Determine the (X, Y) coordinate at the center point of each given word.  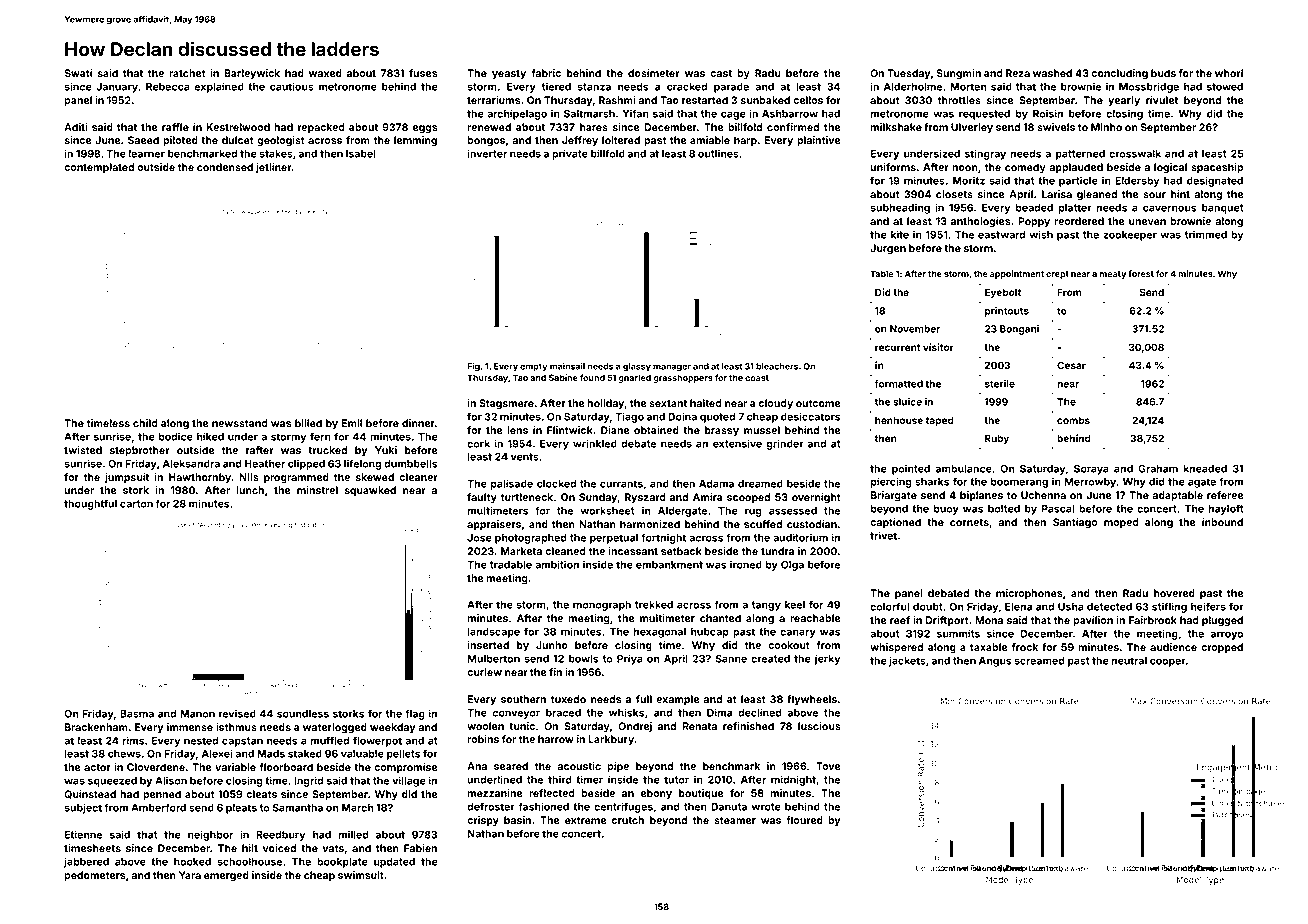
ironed (746, 564)
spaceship (1217, 168)
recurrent (897, 347)
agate (1202, 483)
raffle (175, 127)
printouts (1007, 312)
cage (733, 115)
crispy (483, 821)
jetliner (273, 168)
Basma (137, 714)
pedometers (95, 876)
